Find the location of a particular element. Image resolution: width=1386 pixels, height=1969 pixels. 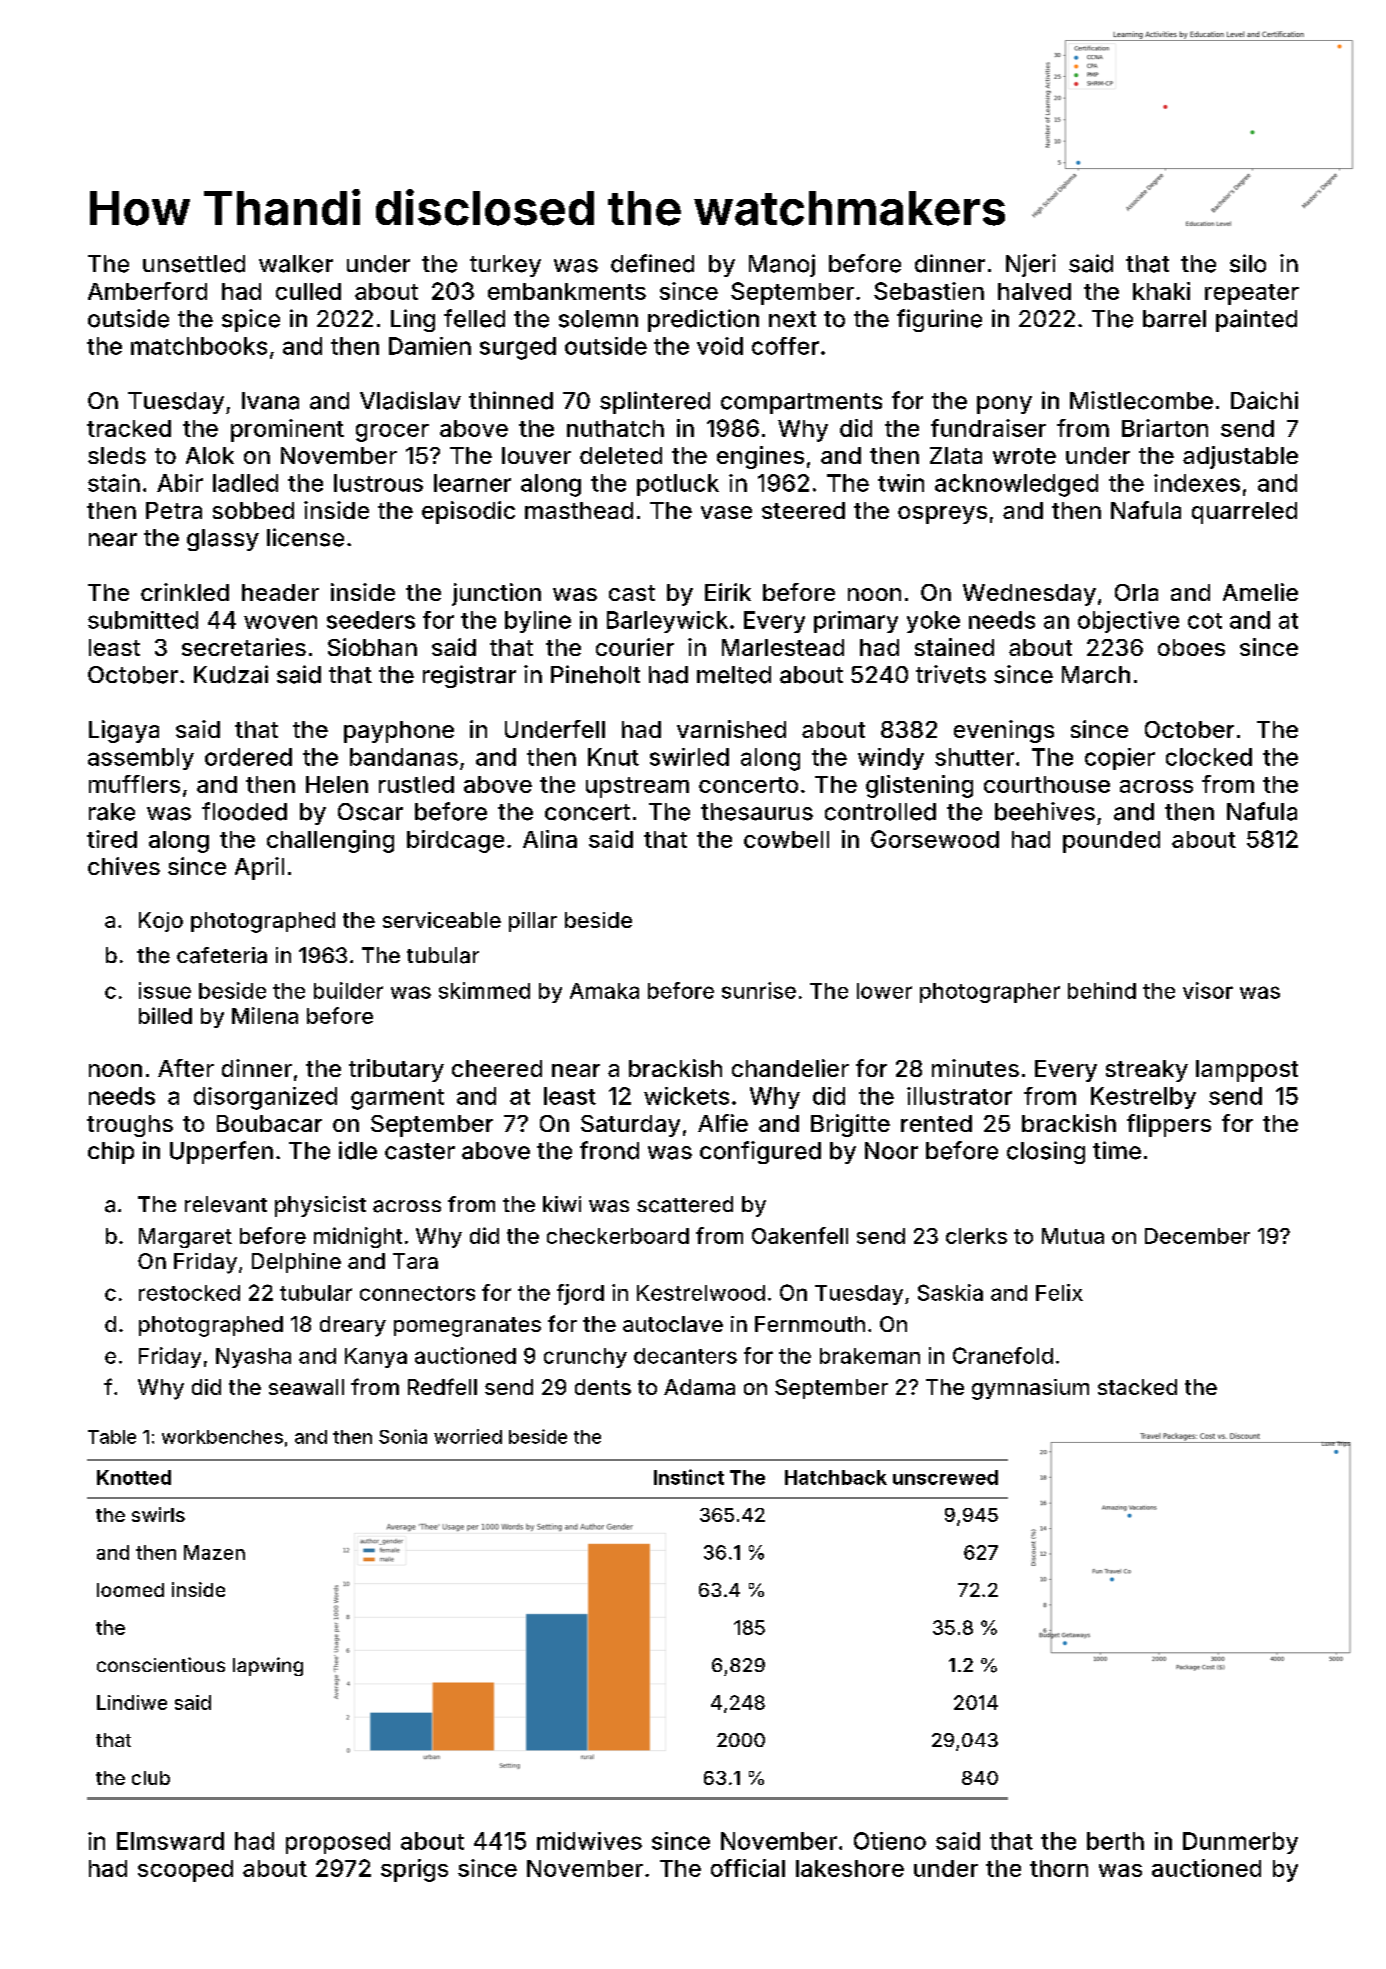

silo is located at coordinates (1248, 263).
